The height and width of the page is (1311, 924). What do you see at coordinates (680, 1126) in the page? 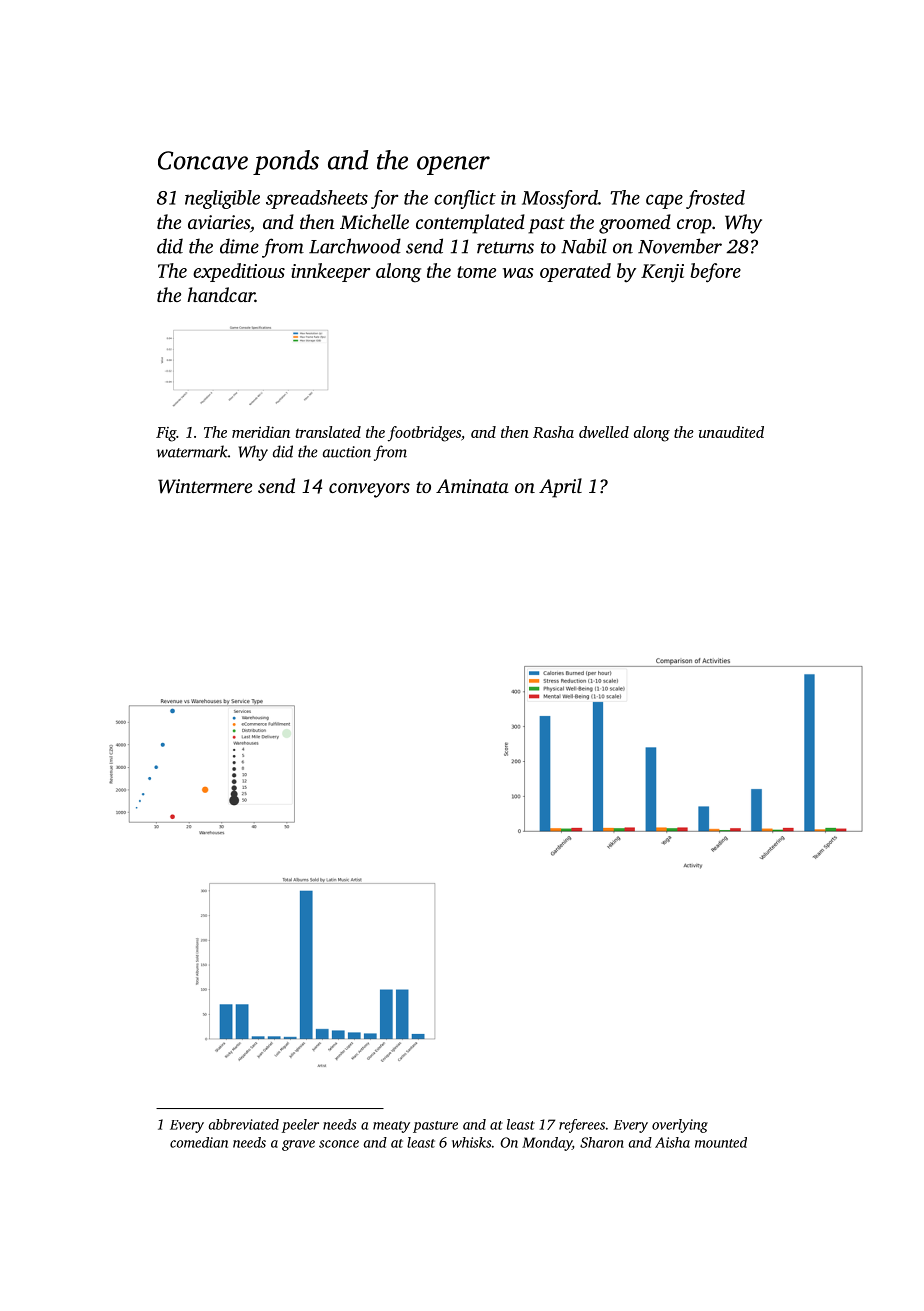
I see `overlying` at bounding box center [680, 1126].
